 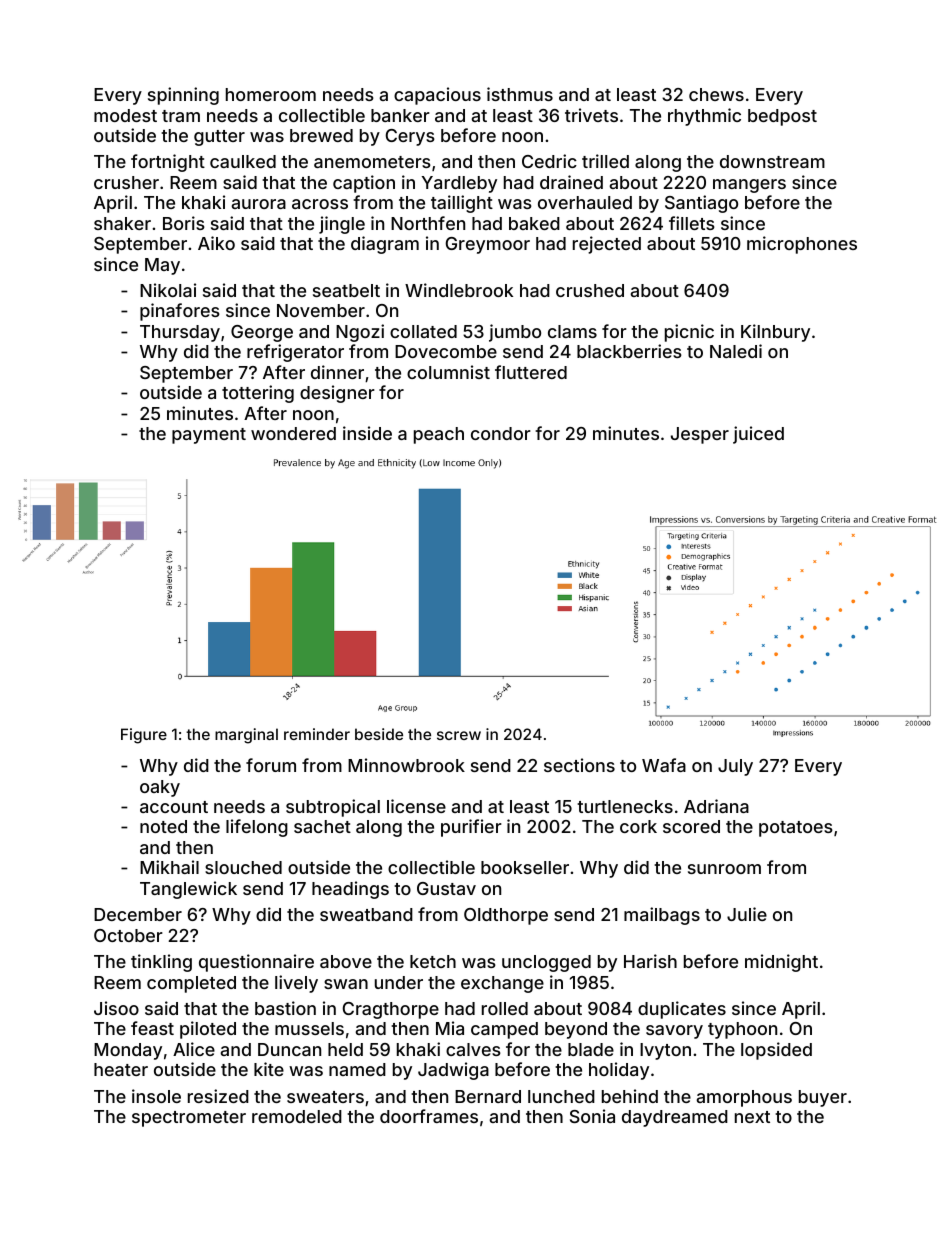 What do you see at coordinates (144, 736) in the screenshot?
I see `Figure` at bounding box center [144, 736].
